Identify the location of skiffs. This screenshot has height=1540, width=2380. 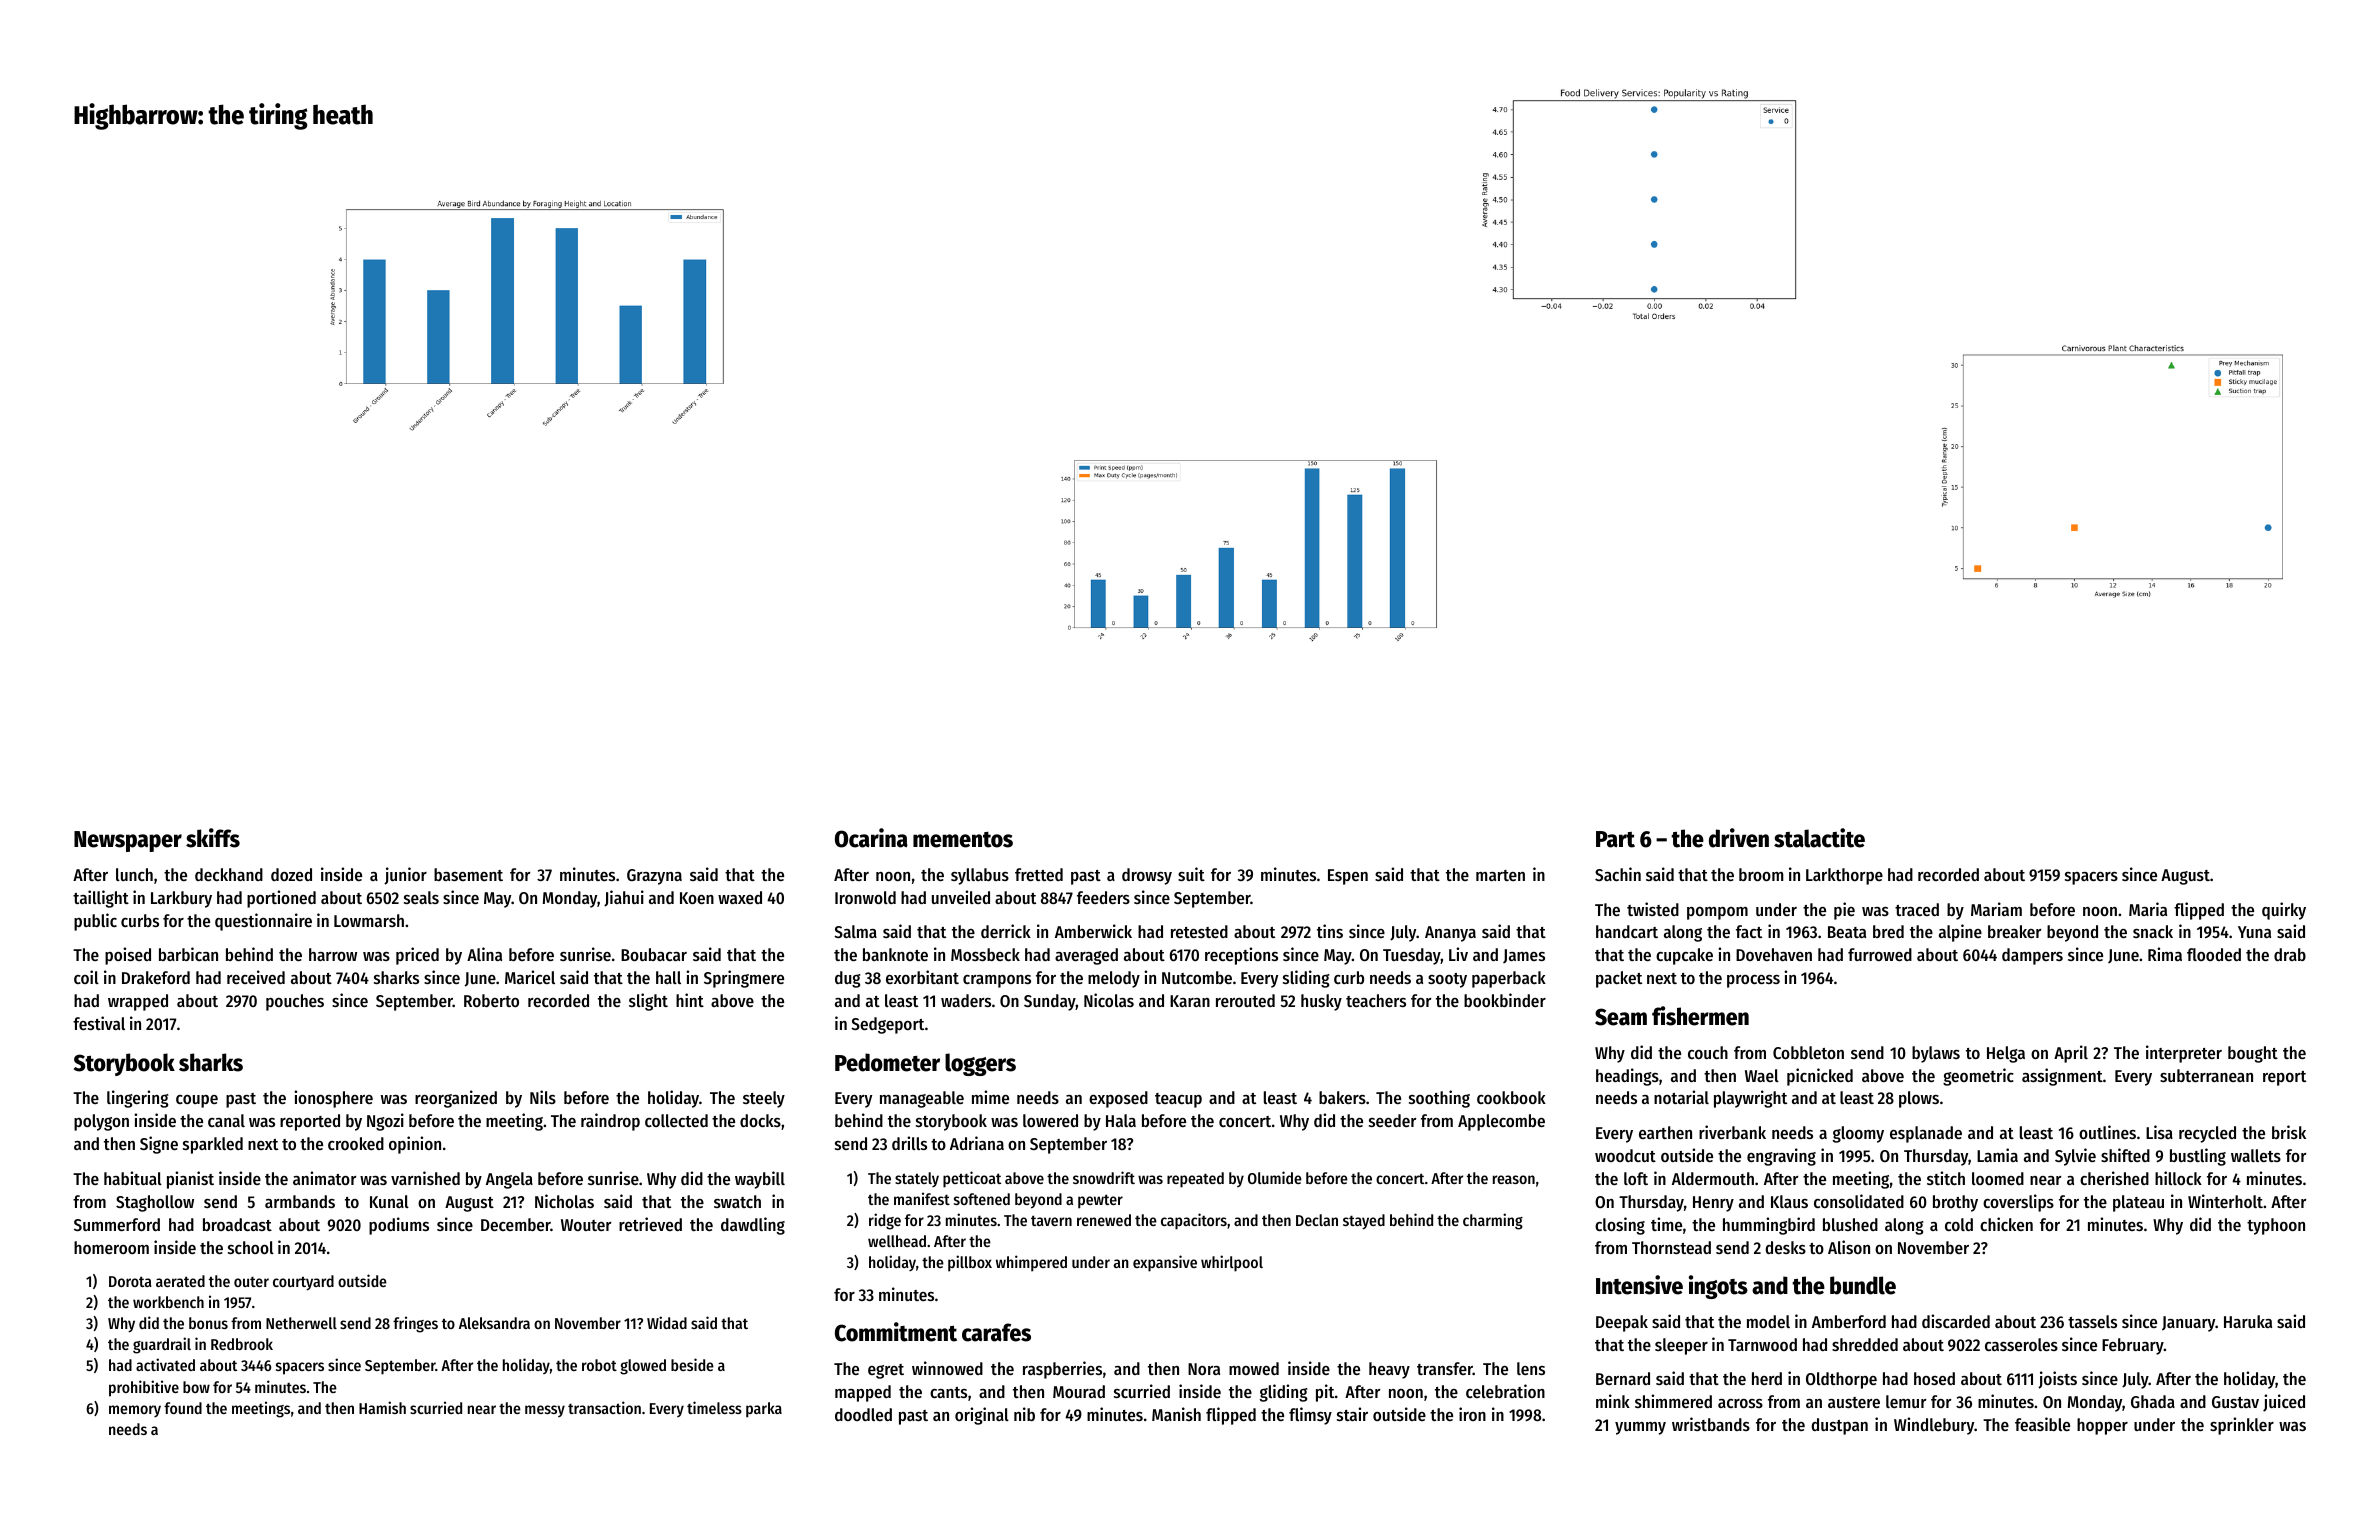
(213, 838).
